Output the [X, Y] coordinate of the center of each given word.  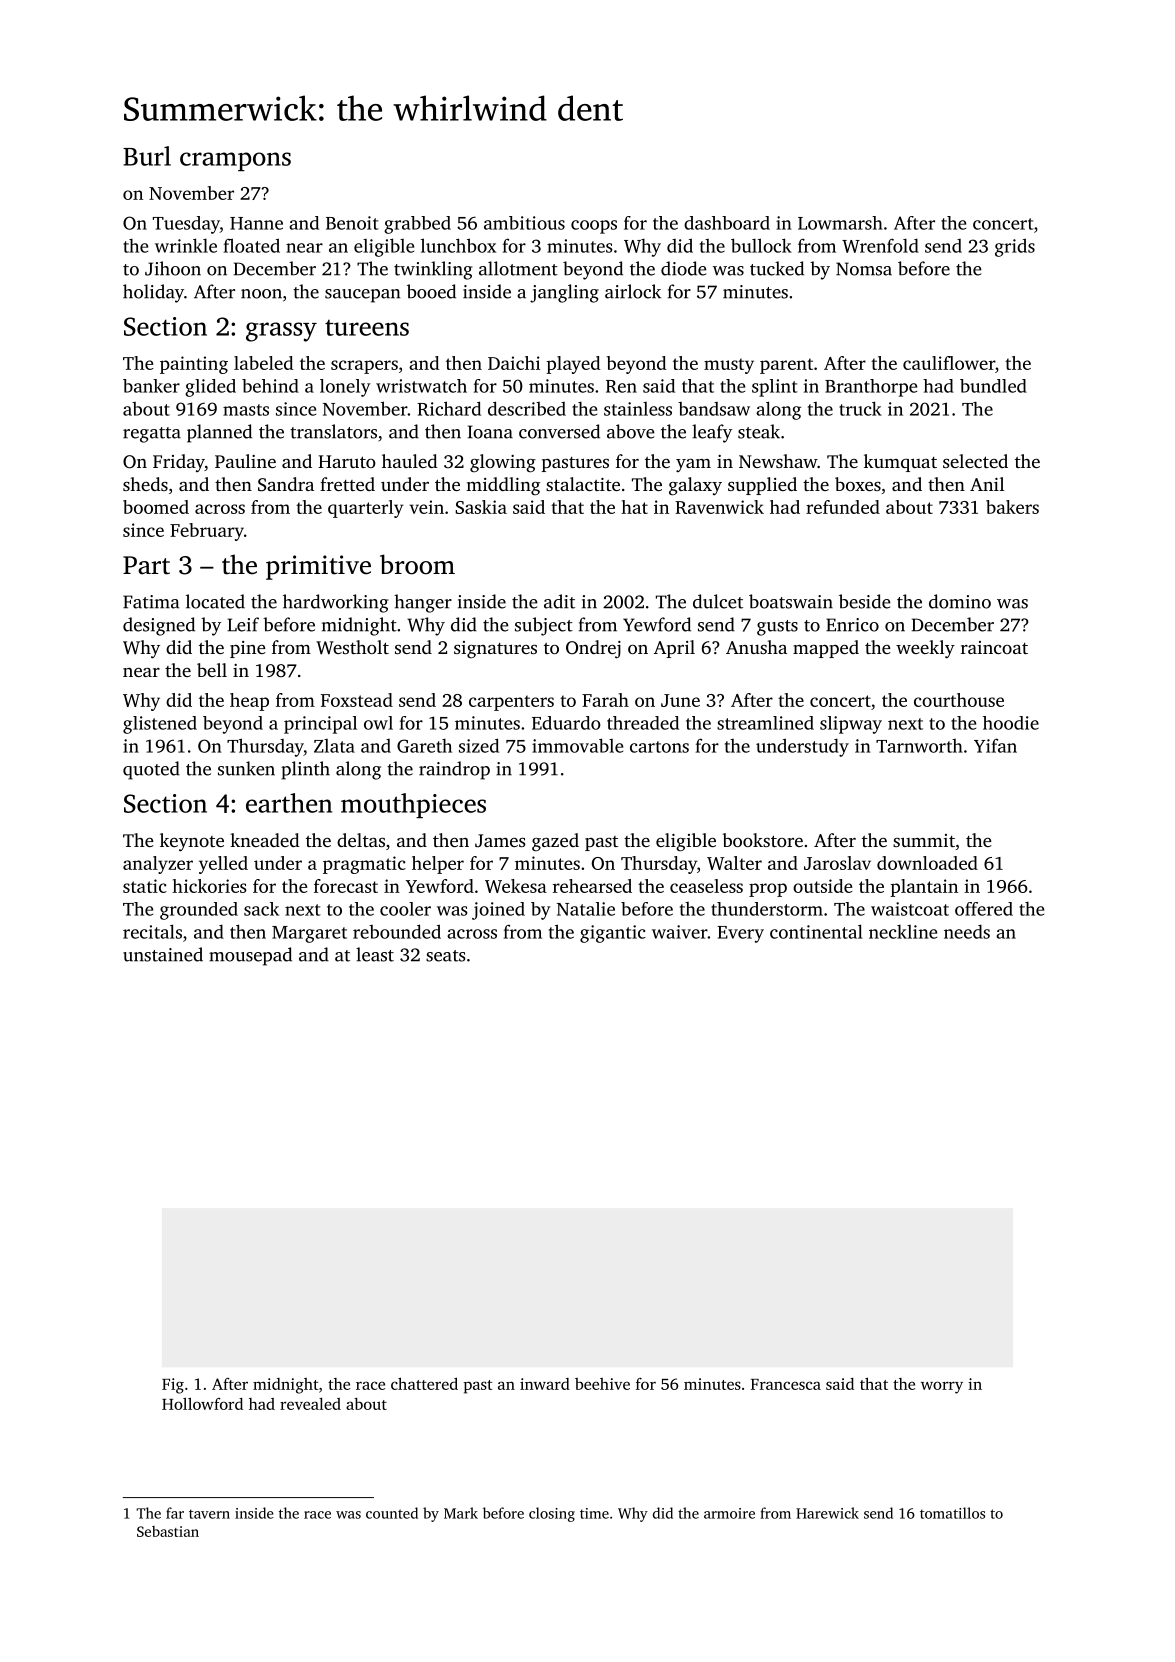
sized [479, 745]
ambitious [524, 223]
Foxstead [357, 700]
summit [924, 840]
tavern [209, 1514]
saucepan [362, 296]
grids [1015, 247]
